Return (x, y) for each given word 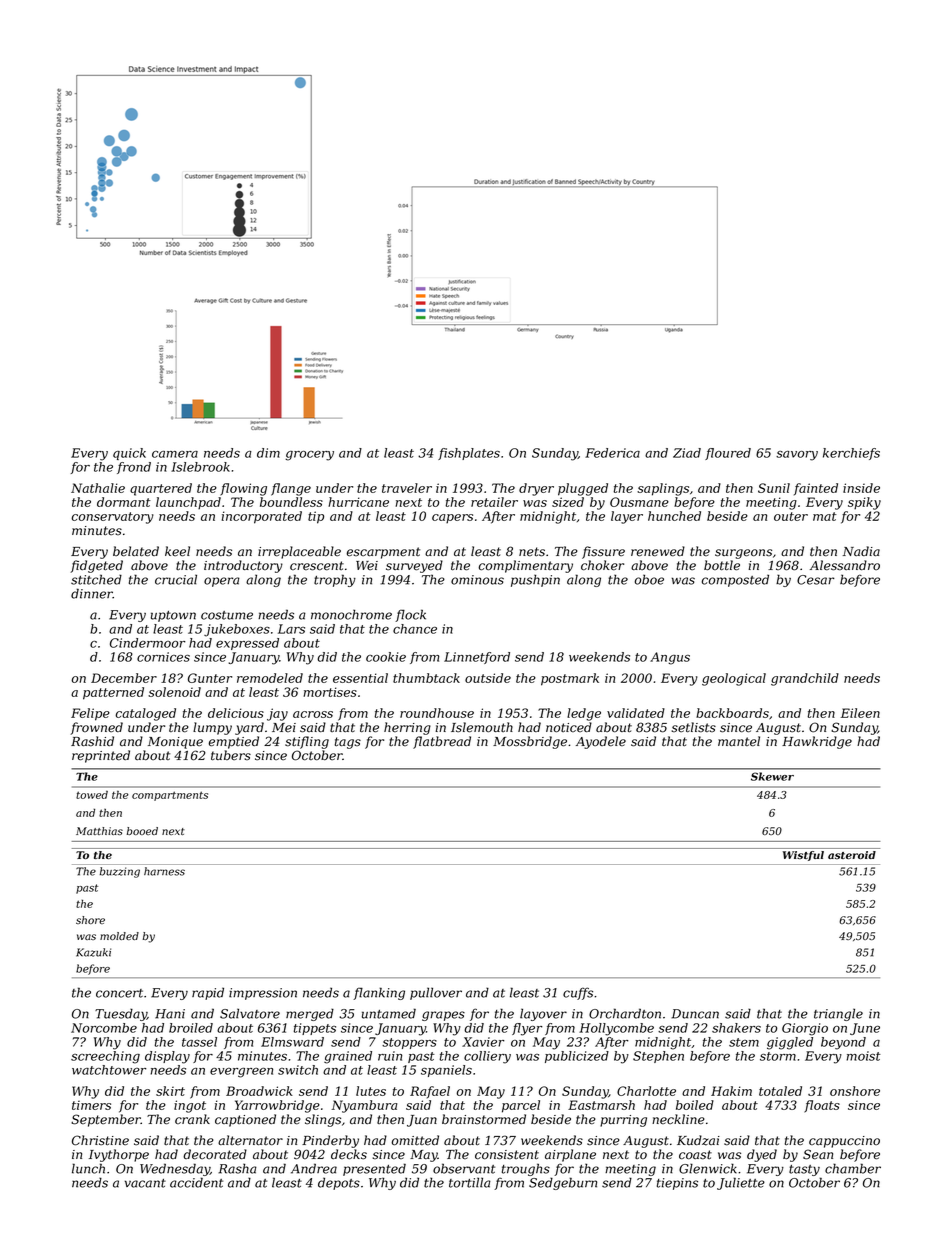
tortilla (470, 1182)
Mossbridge (530, 742)
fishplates (469, 454)
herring (407, 728)
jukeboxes (237, 630)
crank (192, 1119)
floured (728, 454)
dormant (124, 502)
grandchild (805, 679)
